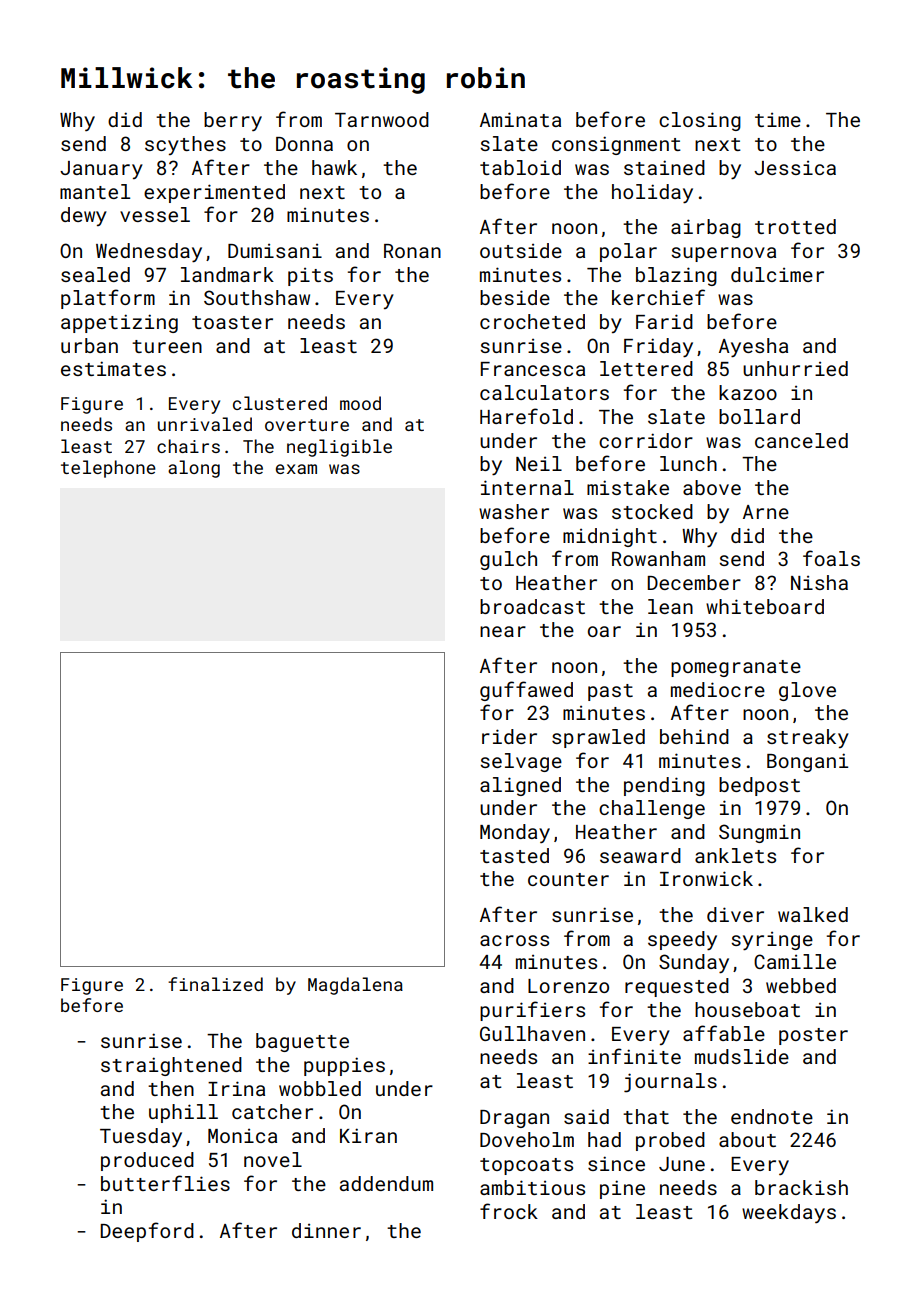  What do you see at coordinates (568, 879) in the image?
I see `counter` at bounding box center [568, 879].
